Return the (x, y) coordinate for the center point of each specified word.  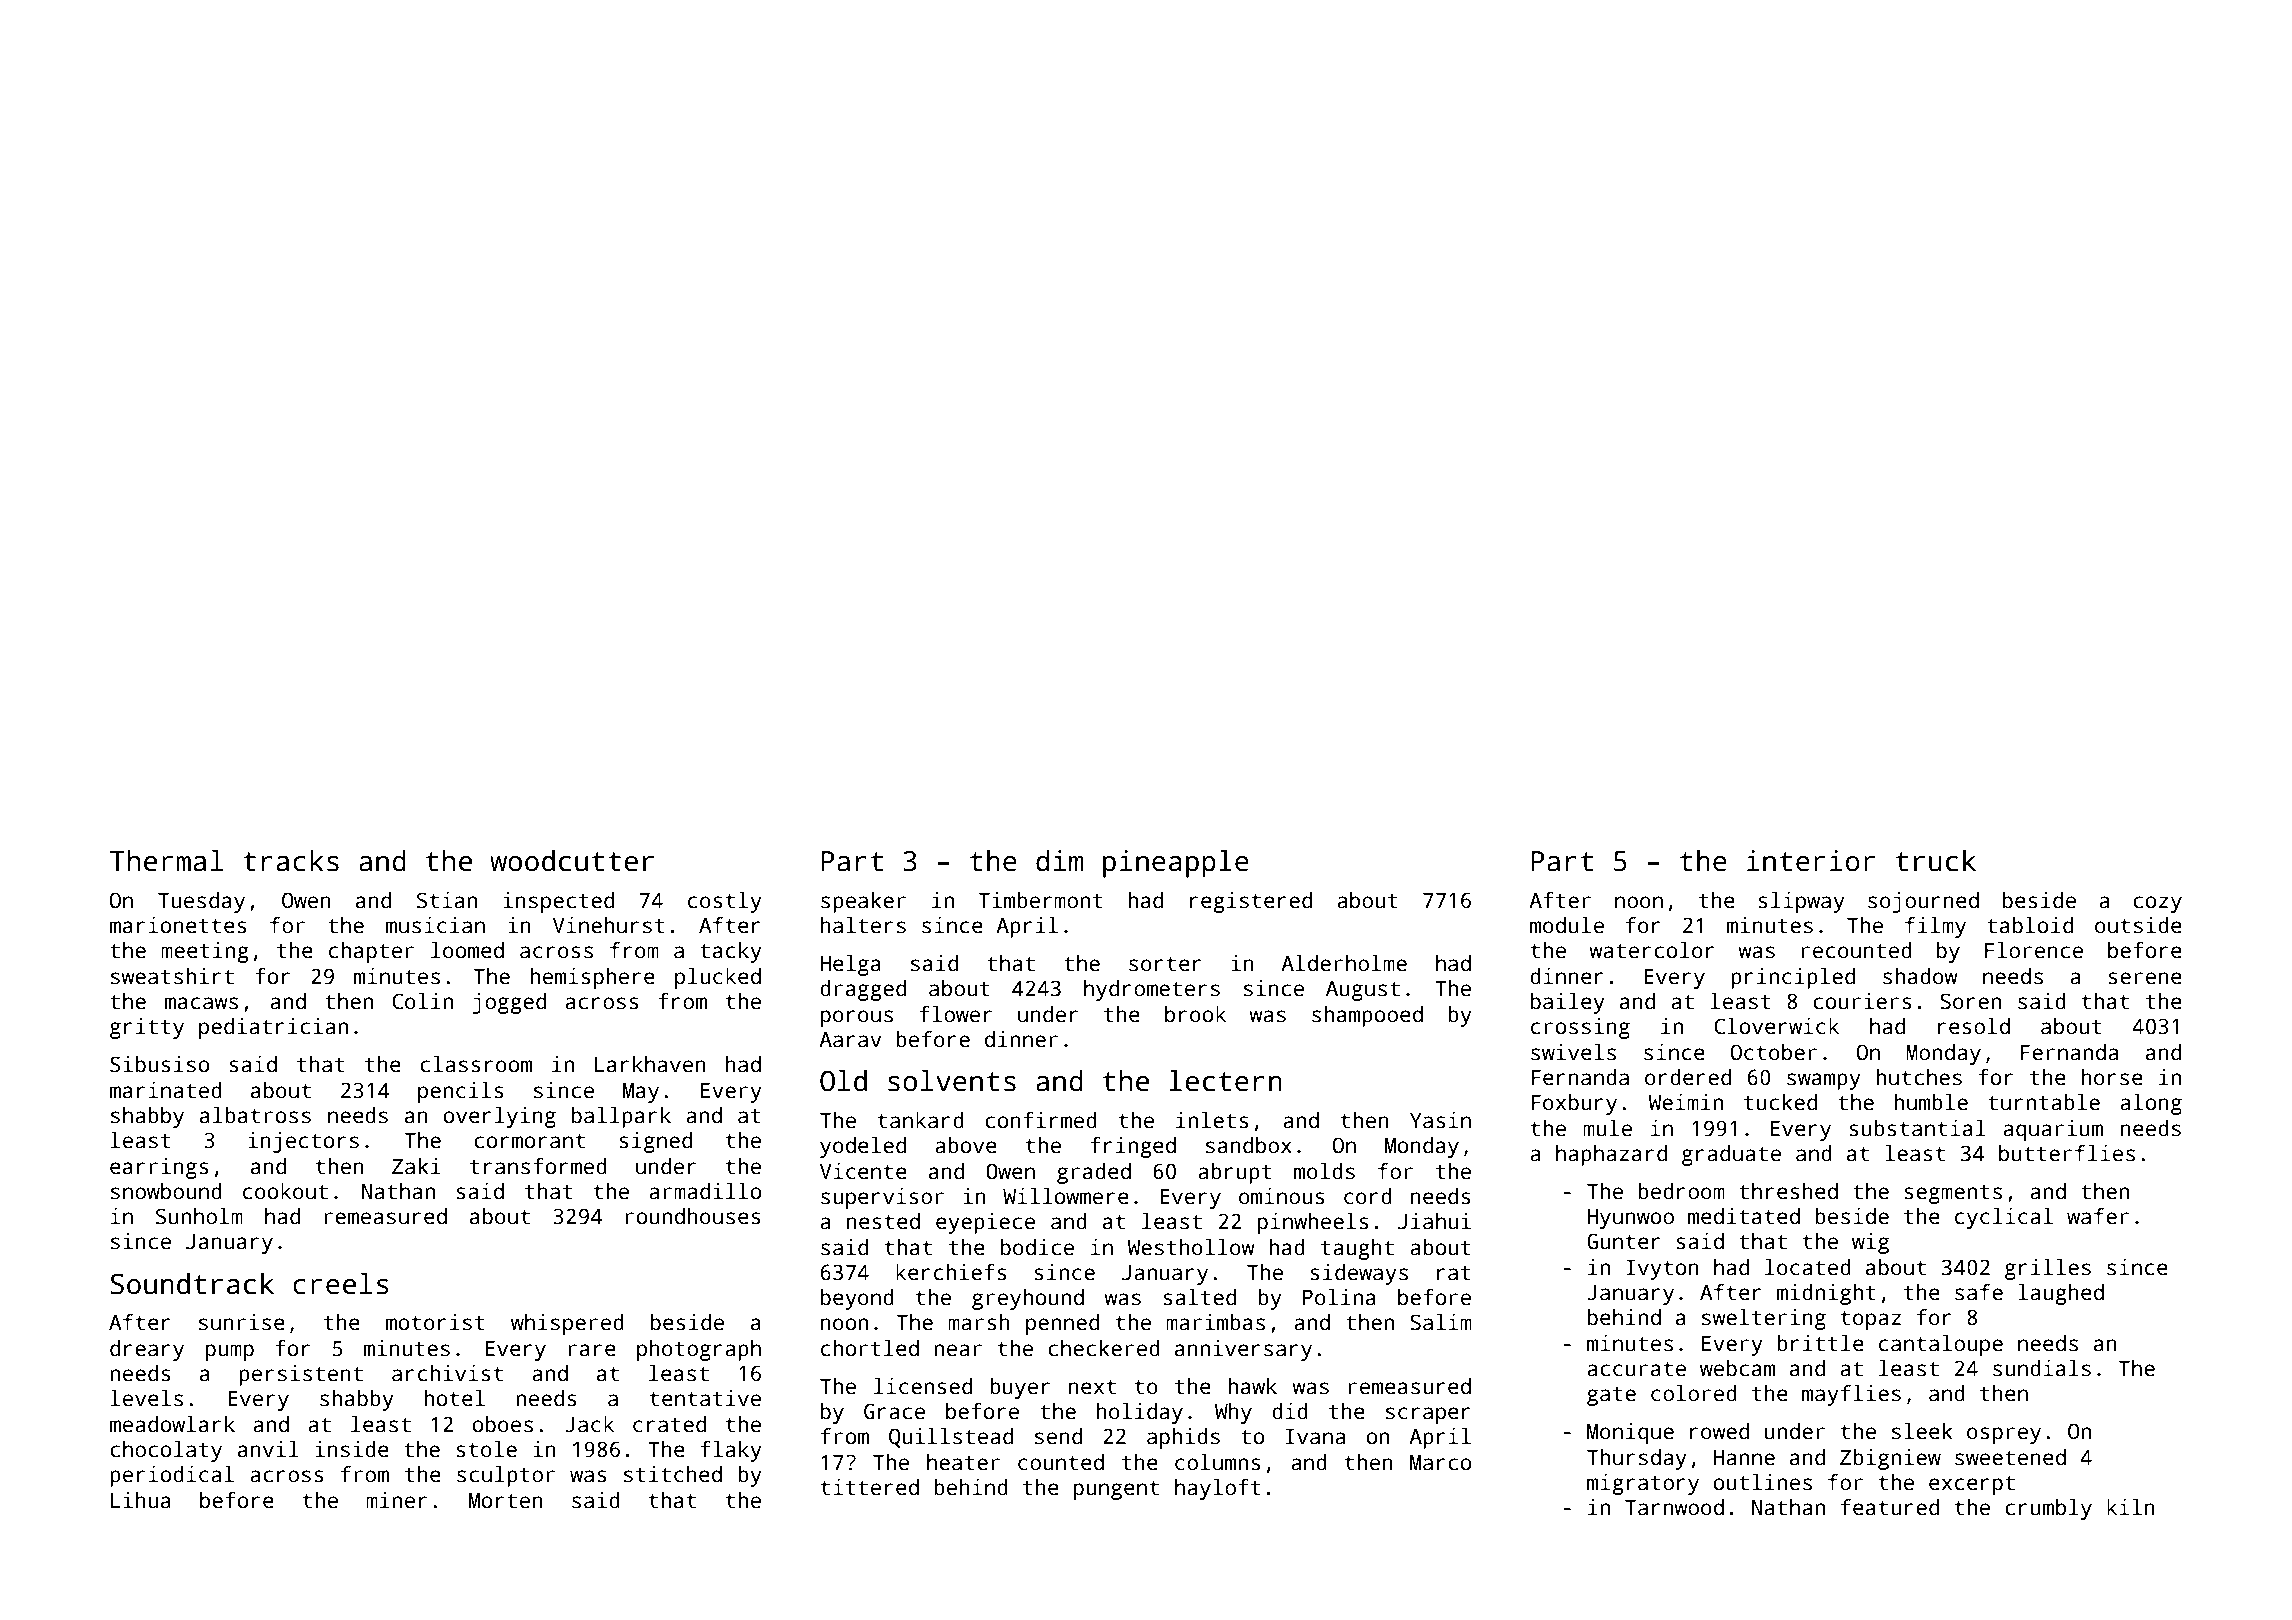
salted (1199, 1297)
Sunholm (199, 1216)
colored (1694, 1393)
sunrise (242, 1322)
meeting (205, 952)
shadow (1920, 976)
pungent (1116, 1490)
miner (396, 1500)
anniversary (1243, 1350)
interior (1811, 861)
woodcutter (572, 861)
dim (1060, 861)
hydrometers (1152, 990)
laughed (2061, 1294)
